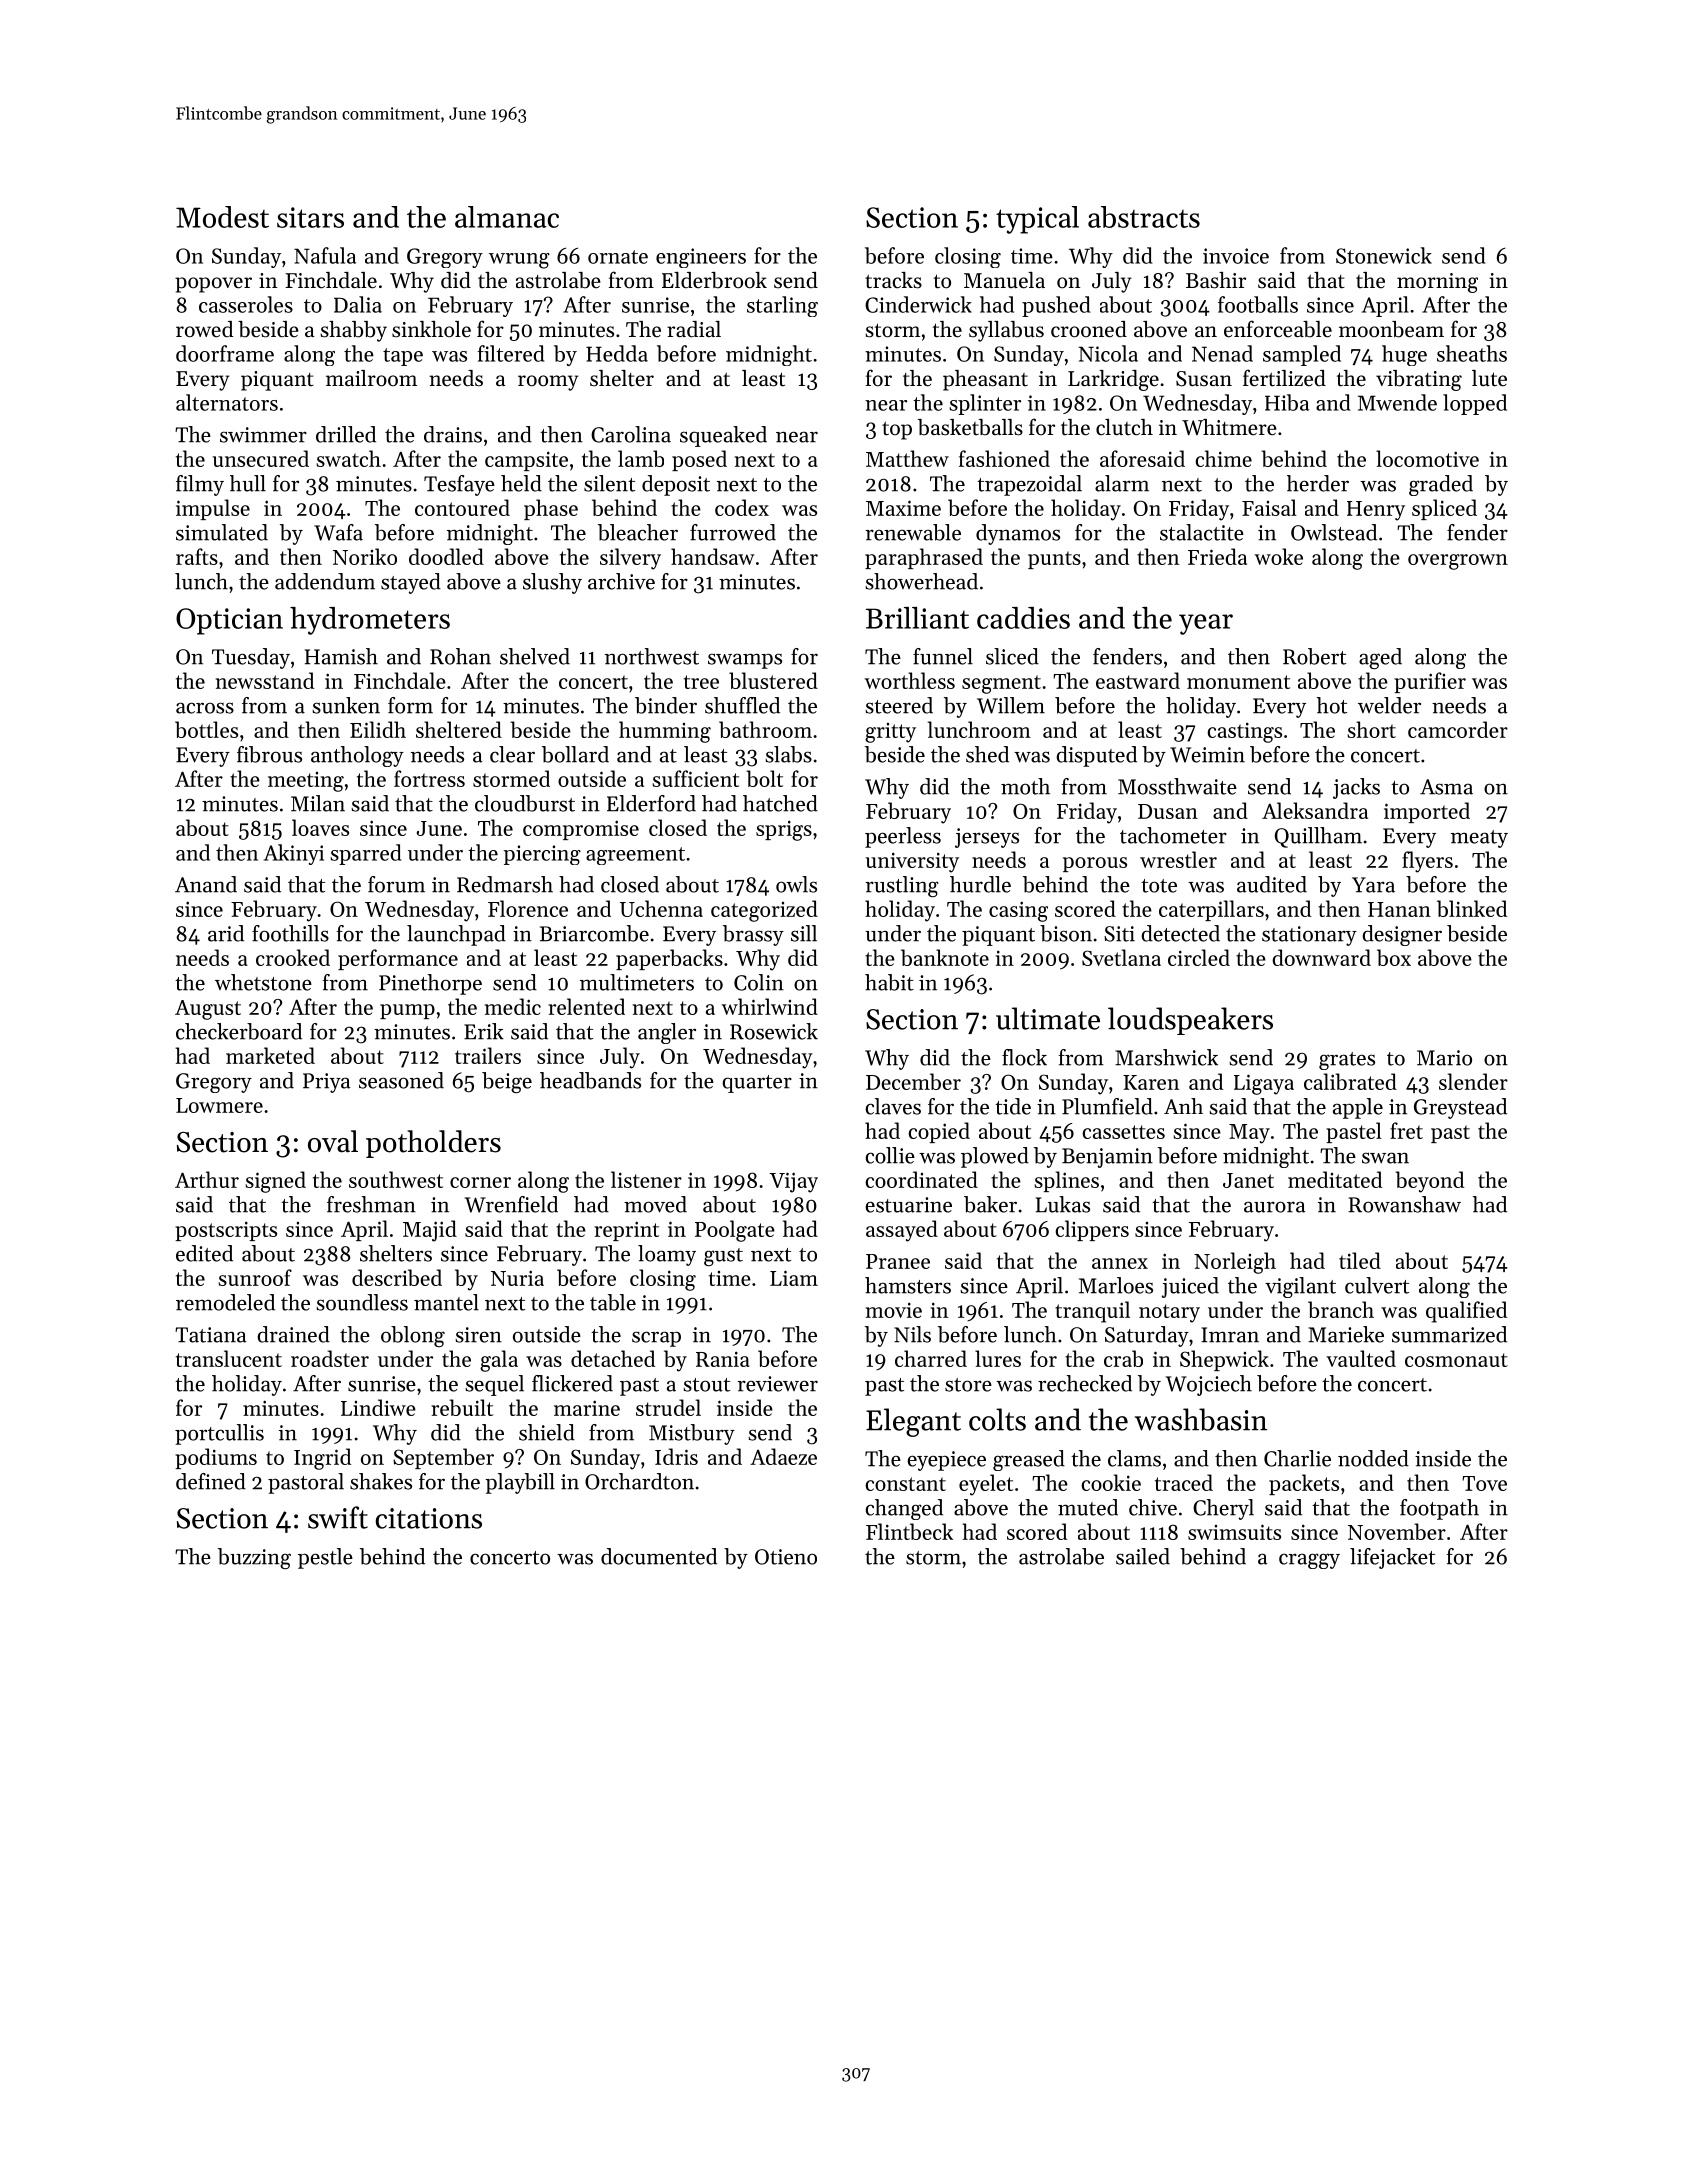 Image resolution: width=1683 pixels, height=2178 pixels. What do you see at coordinates (338, 532) in the screenshot?
I see `Wafa` at bounding box center [338, 532].
